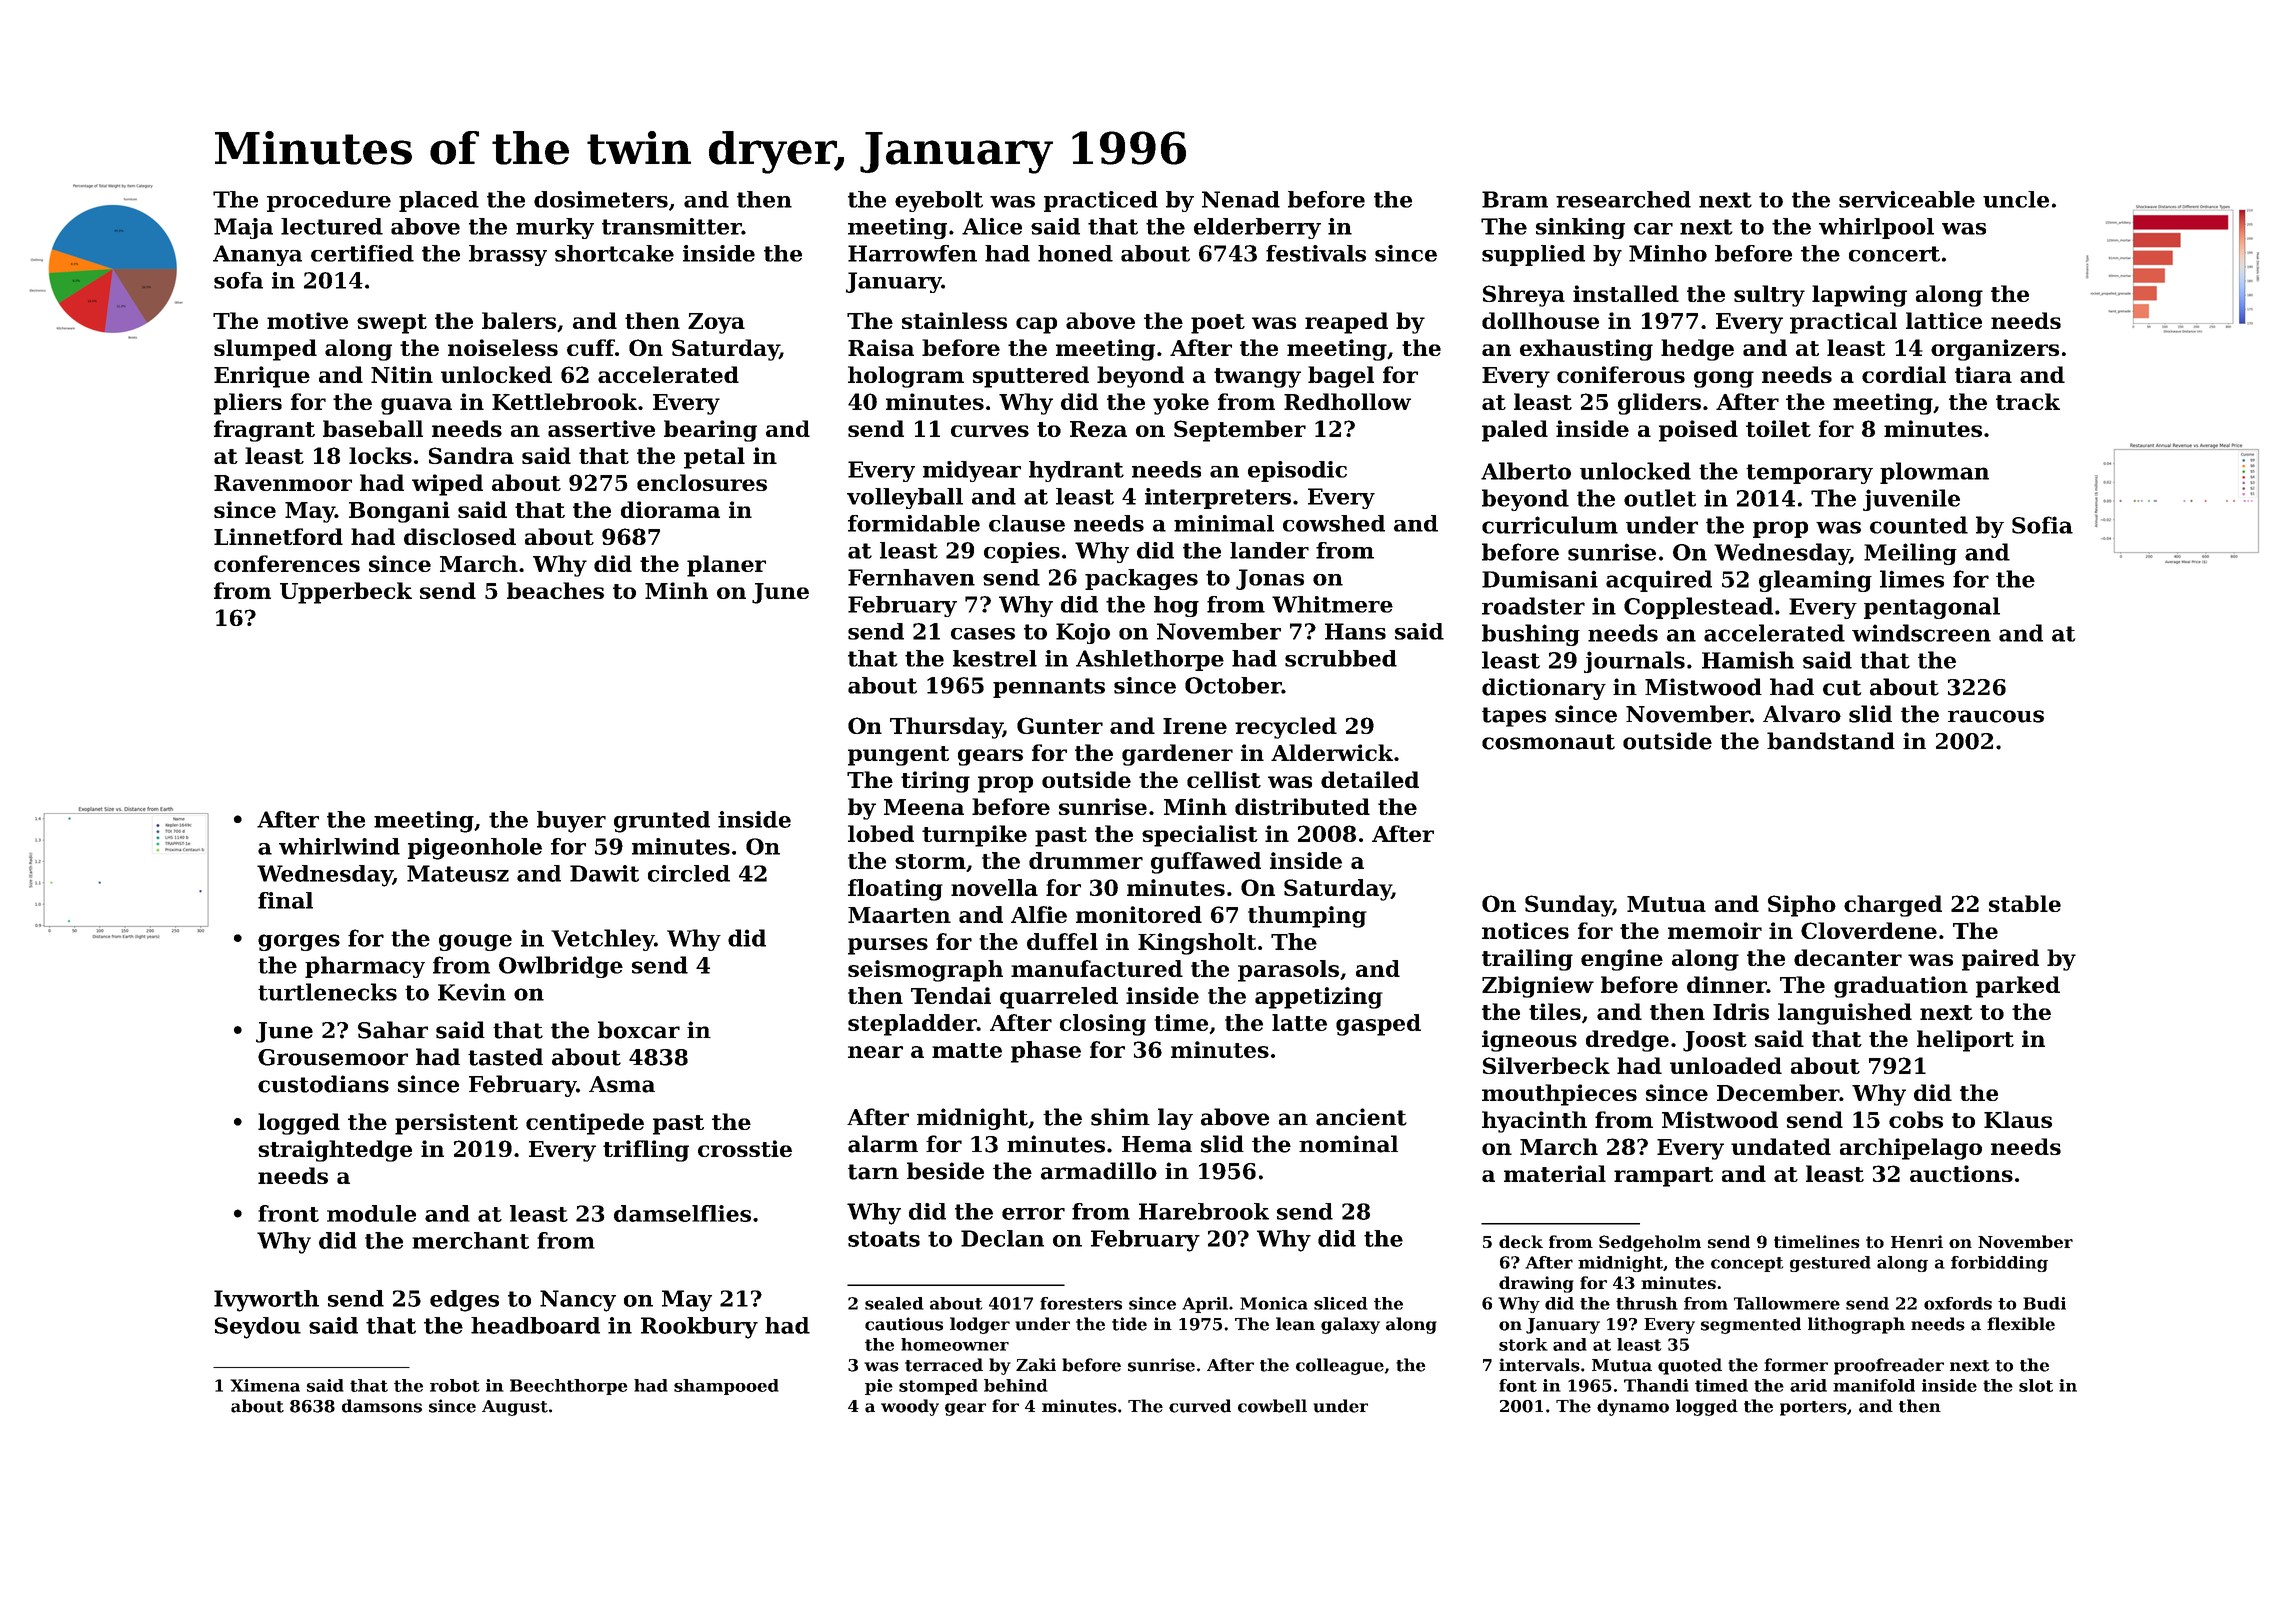  What do you see at coordinates (1726, 1065) in the page?
I see `unloaded` at bounding box center [1726, 1065].
